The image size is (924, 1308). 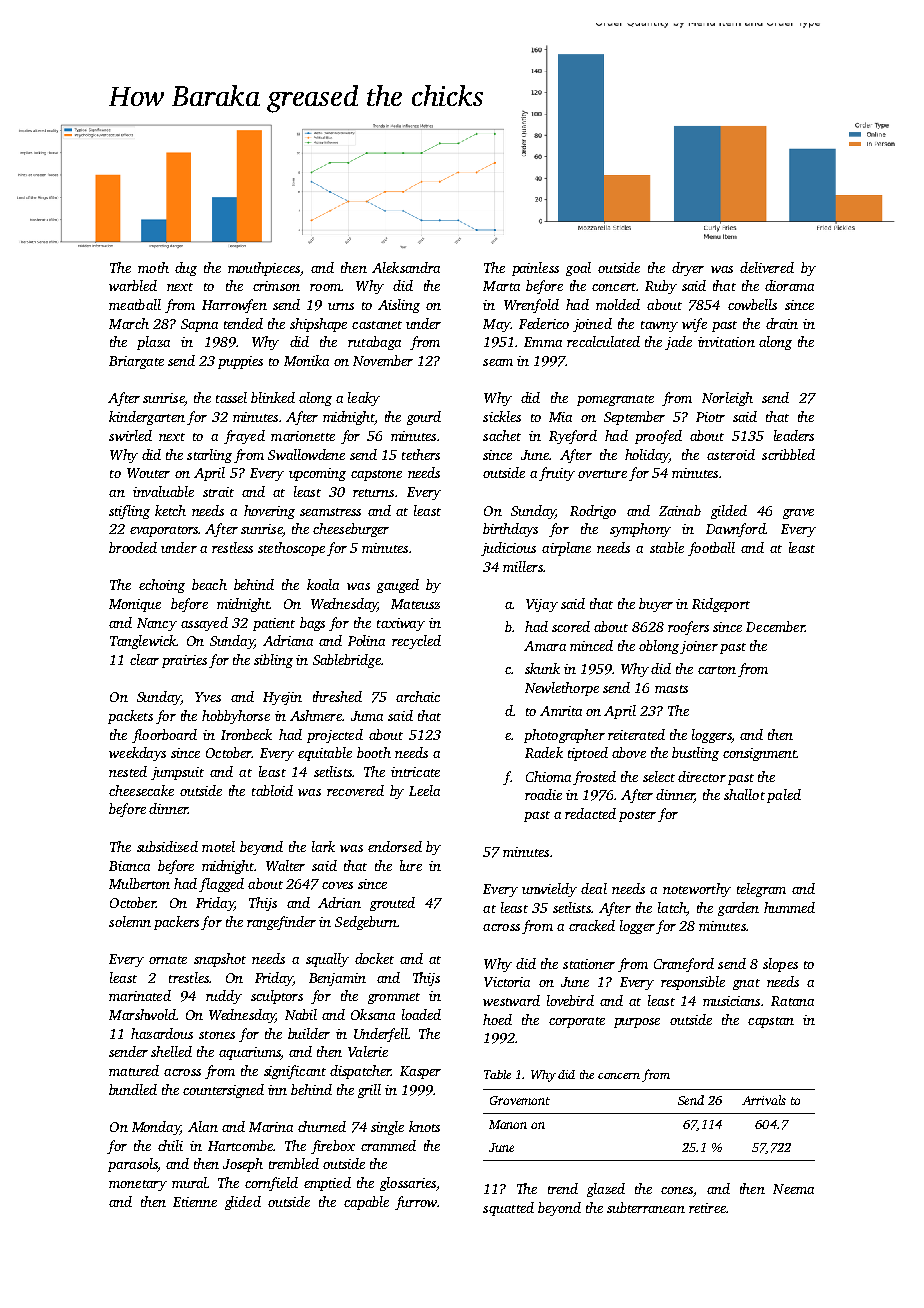 I want to click on frayed, so click(x=244, y=437).
